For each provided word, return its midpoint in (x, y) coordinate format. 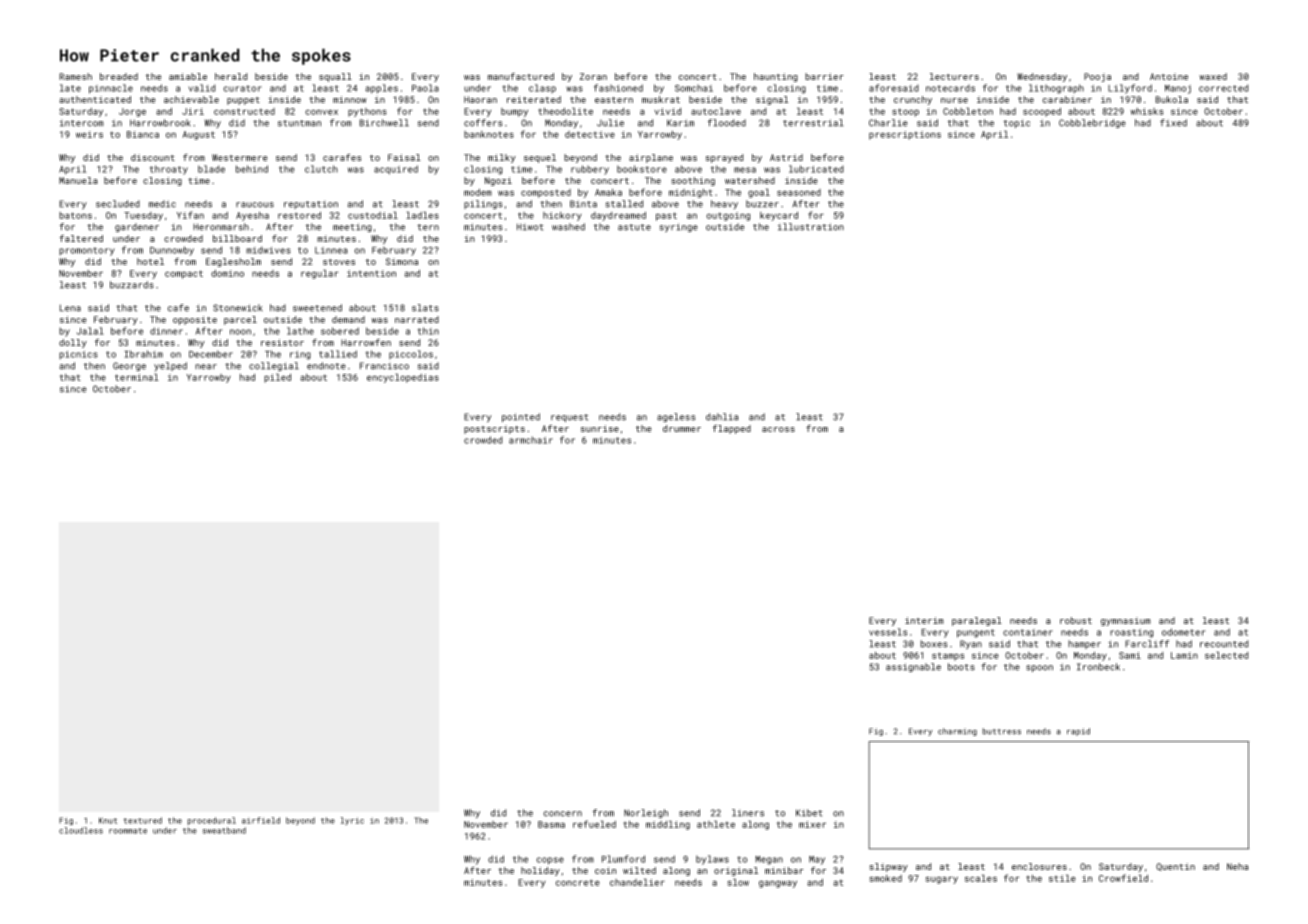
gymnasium (1126, 621)
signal (772, 100)
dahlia (722, 417)
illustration (811, 227)
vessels (888, 632)
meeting (352, 227)
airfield (261, 820)
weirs (89, 134)
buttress (1002, 731)
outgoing (728, 216)
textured (142, 820)
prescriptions (905, 135)
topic (1016, 123)
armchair (531, 440)
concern (562, 814)
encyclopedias (403, 378)
